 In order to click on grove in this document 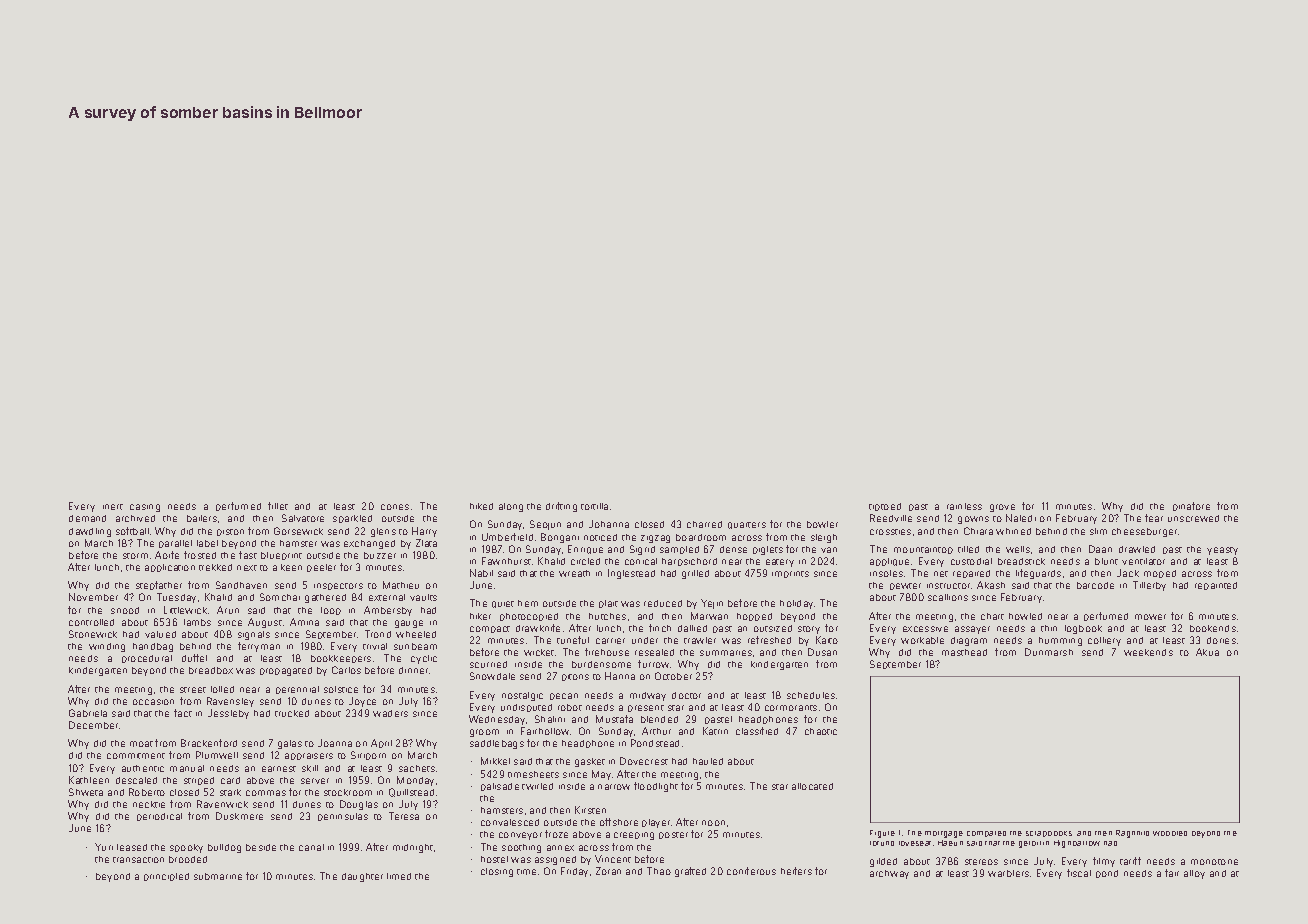, I will do `click(1002, 508)`.
